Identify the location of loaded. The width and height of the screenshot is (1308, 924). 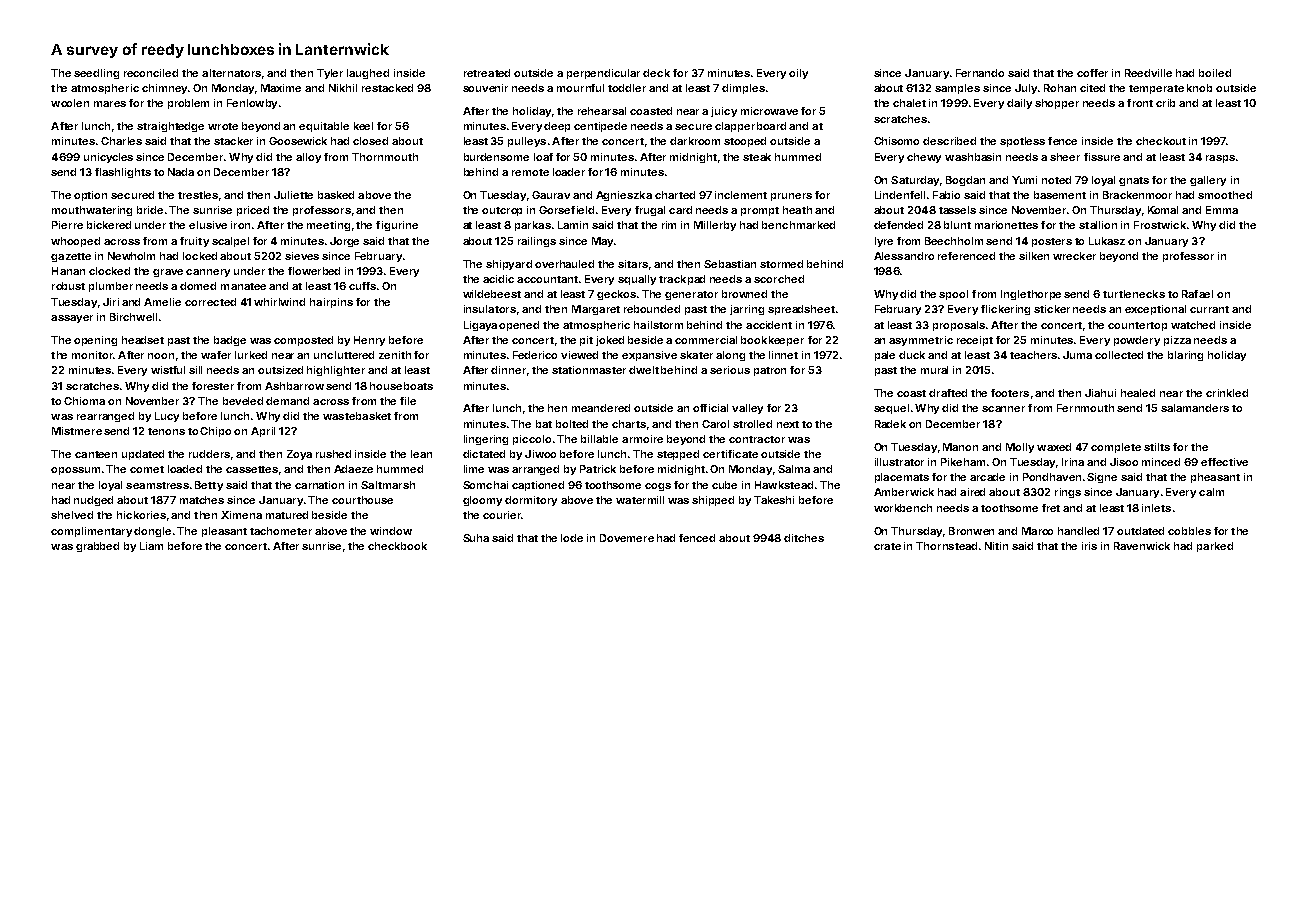
(185, 469).
